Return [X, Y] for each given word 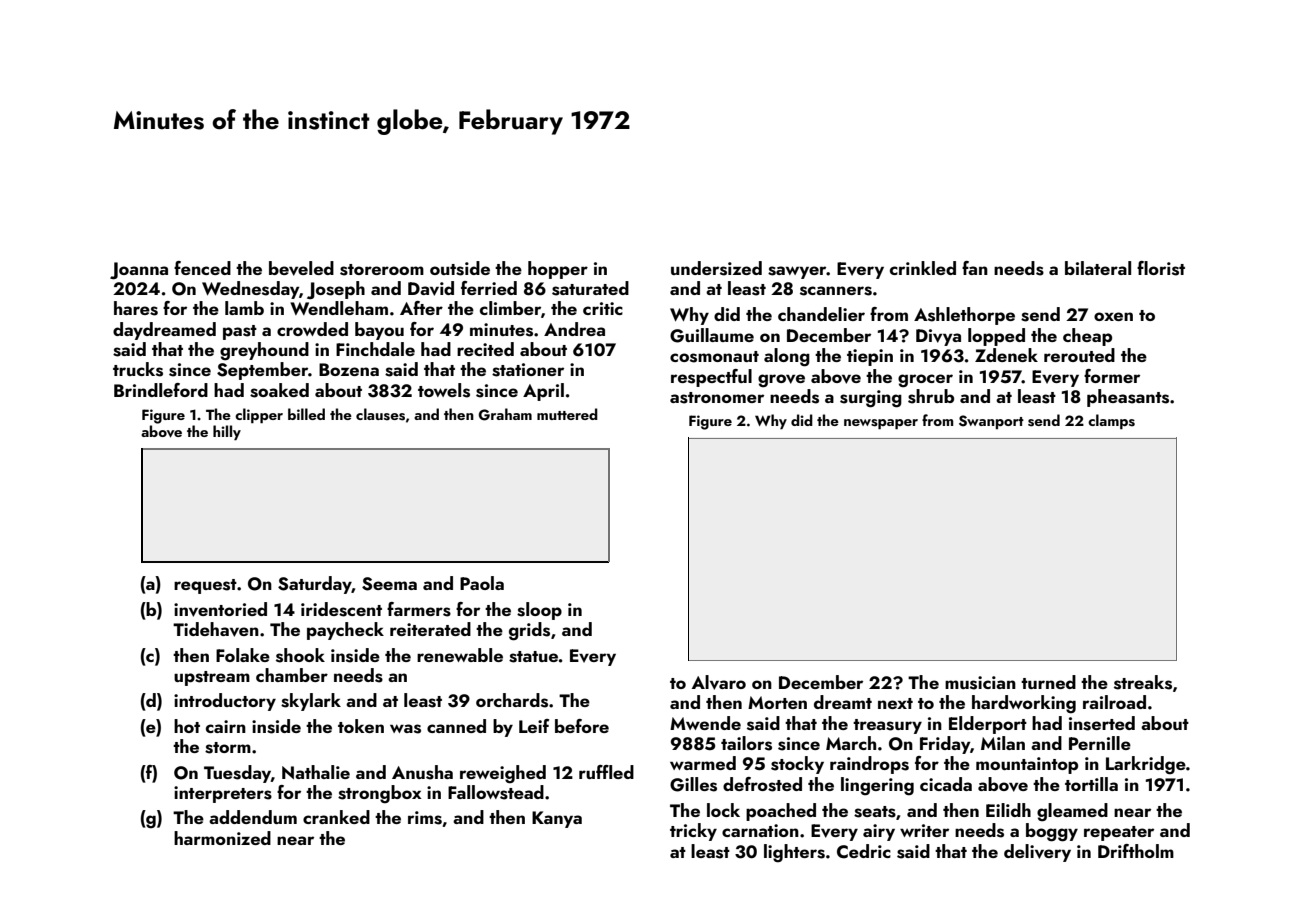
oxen [1113, 316]
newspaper [881, 424]
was [405, 729]
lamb [244, 308]
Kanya [557, 819]
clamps [1111, 421]
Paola [482, 583]
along [787, 357]
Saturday [315, 585]
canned [456, 726]
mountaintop [1027, 765]
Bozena [349, 369]
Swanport [991, 422]
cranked [336, 817]
